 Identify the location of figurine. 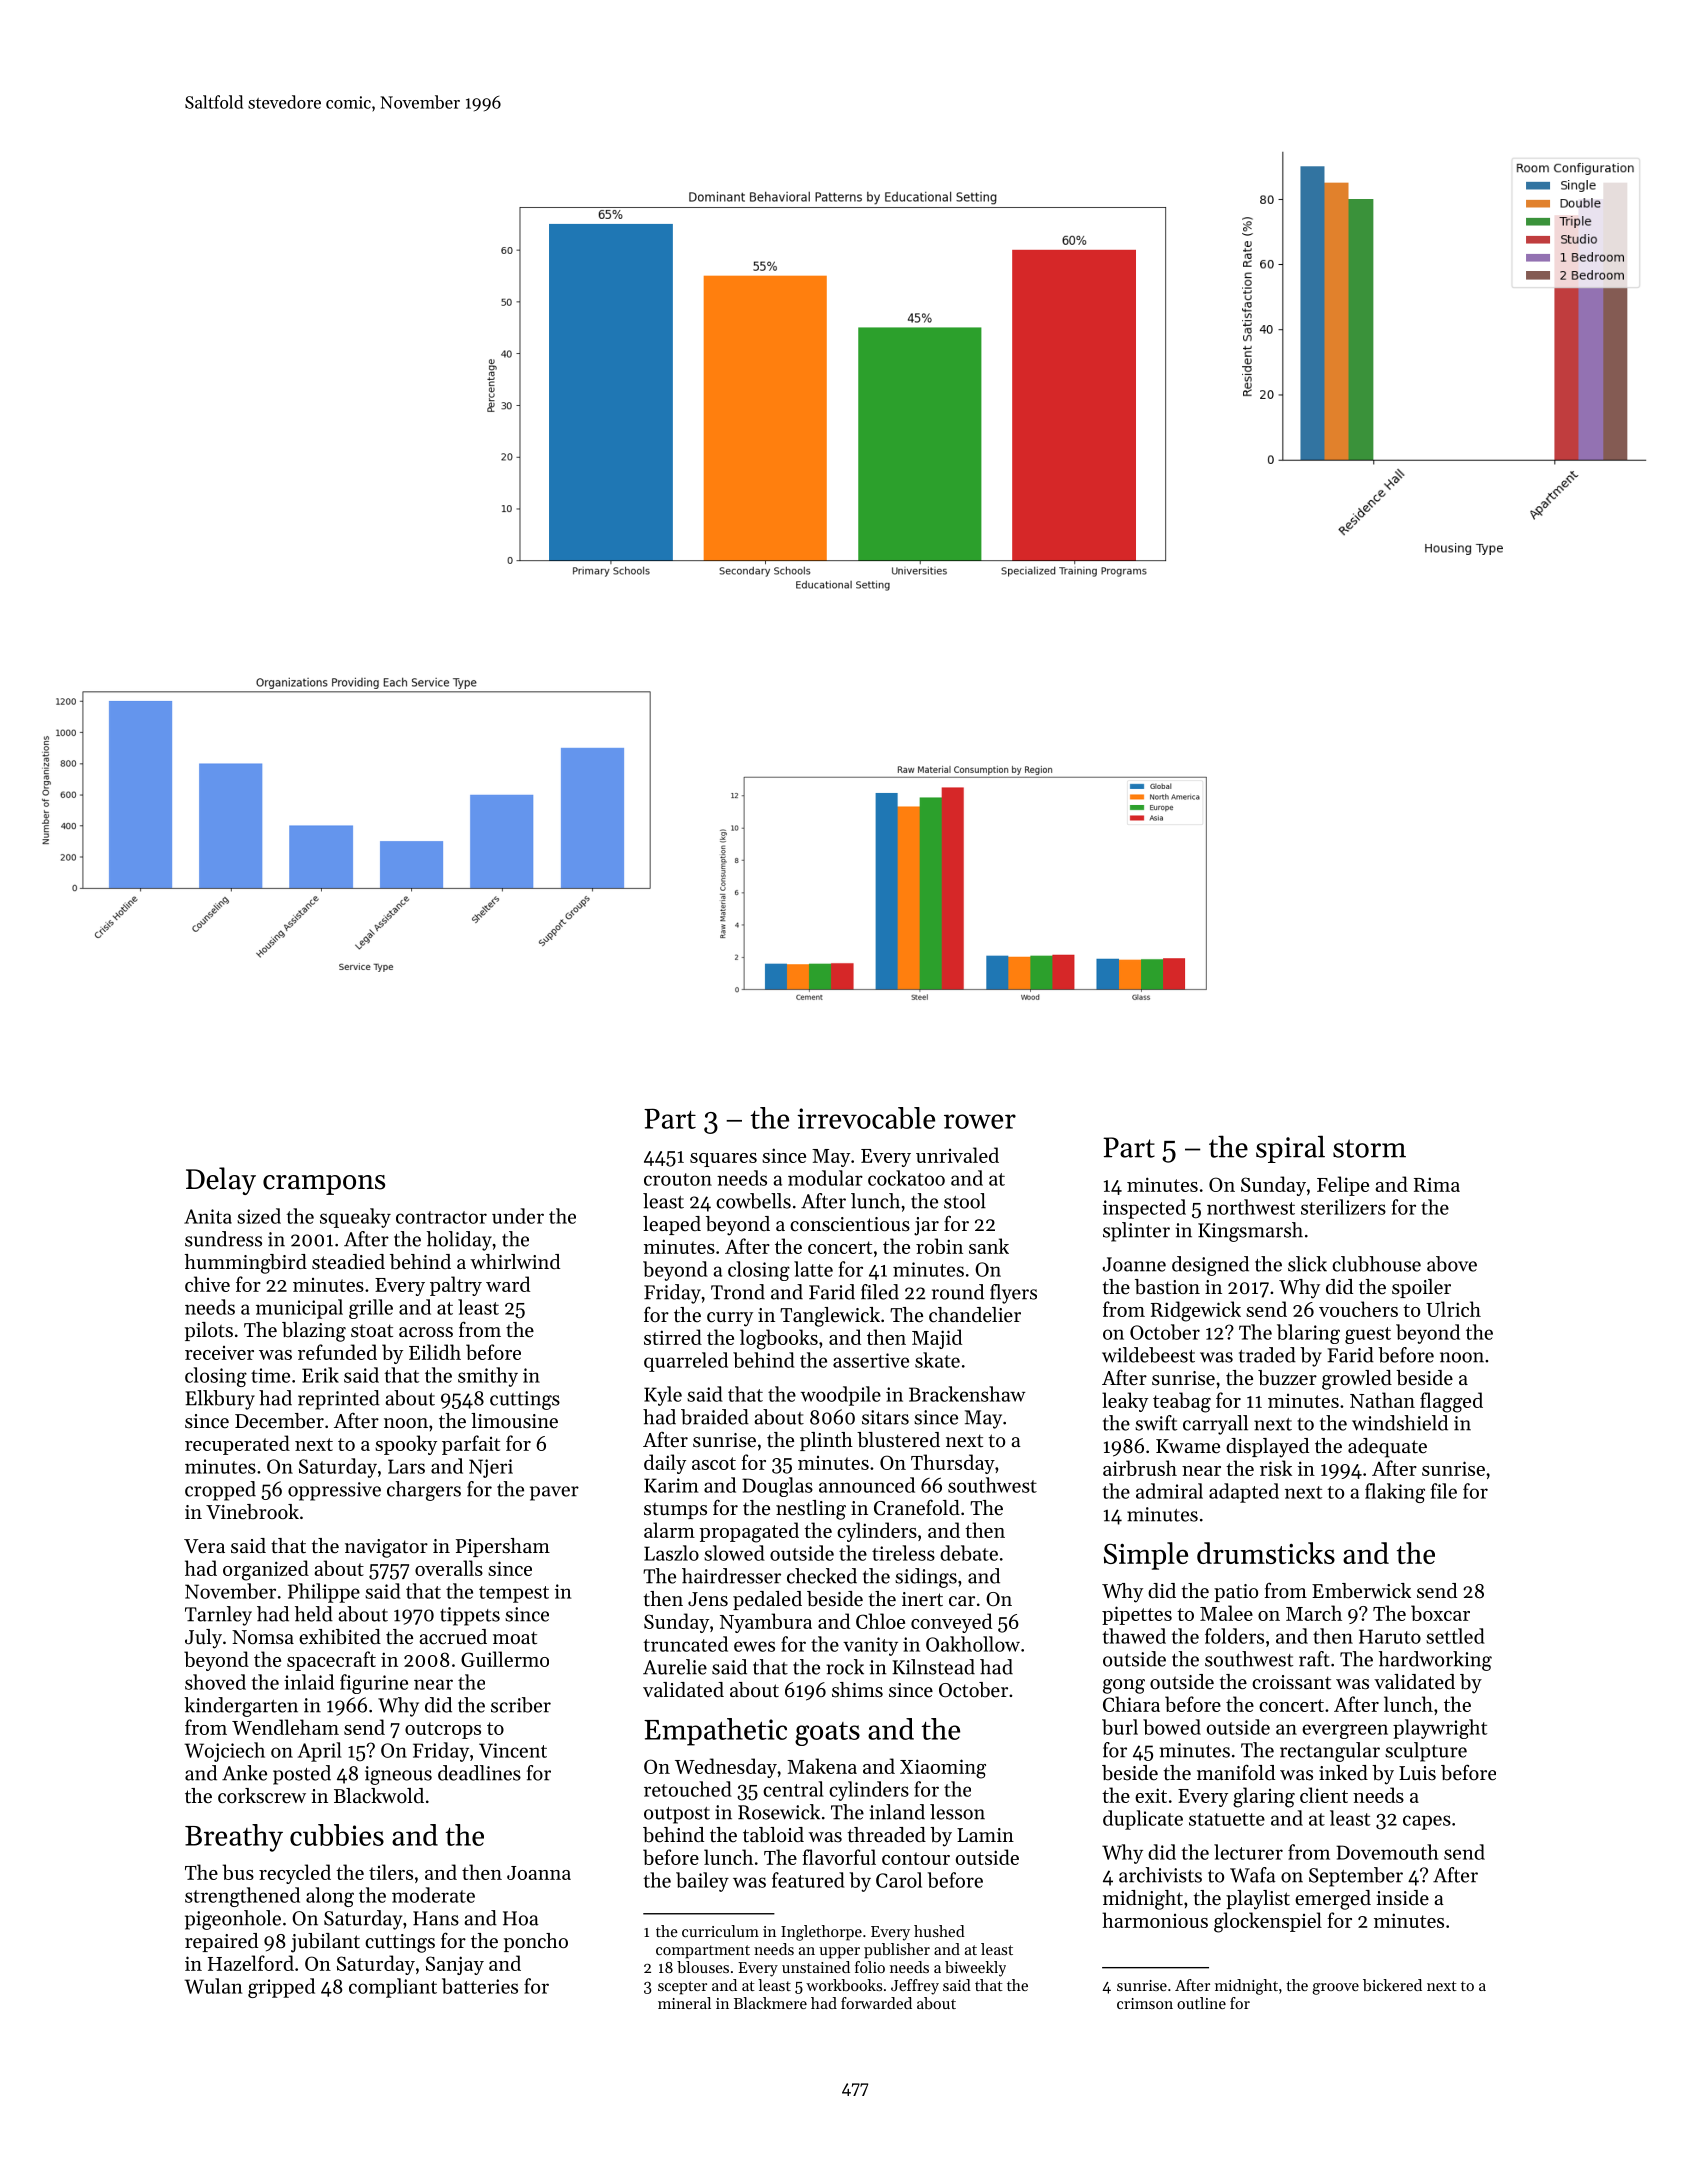
(374, 1684).
